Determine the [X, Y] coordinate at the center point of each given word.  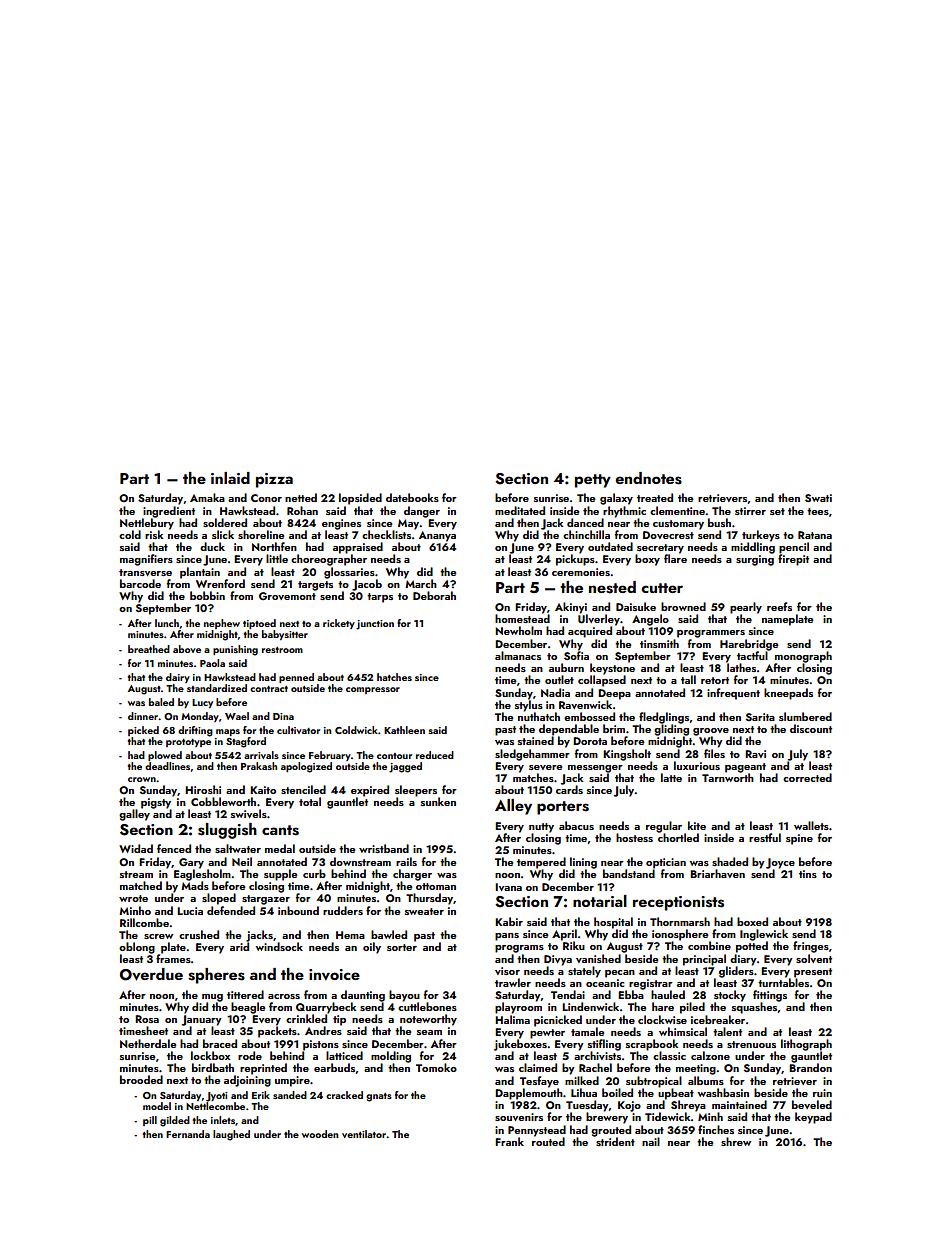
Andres [323, 1030]
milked [582, 1080]
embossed [589, 716]
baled [161, 702]
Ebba [631, 994]
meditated [520, 510]
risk [154, 534]
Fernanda [188, 1134]
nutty [541, 828]
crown [142, 779]
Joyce [780, 863]
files [714, 753]
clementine [678, 510]
